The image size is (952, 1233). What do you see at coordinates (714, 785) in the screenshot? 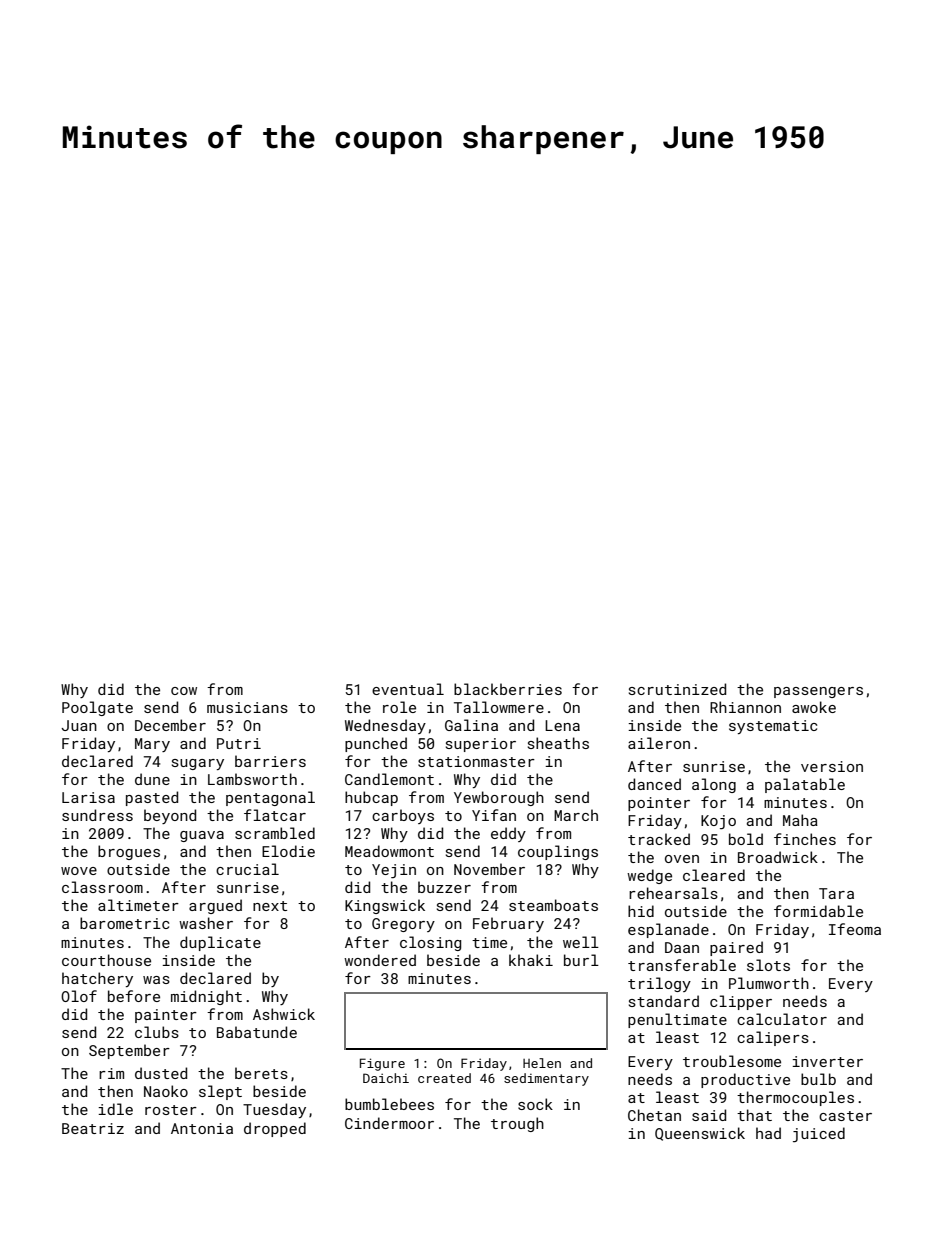
I see `along` at bounding box center [714, 785].
